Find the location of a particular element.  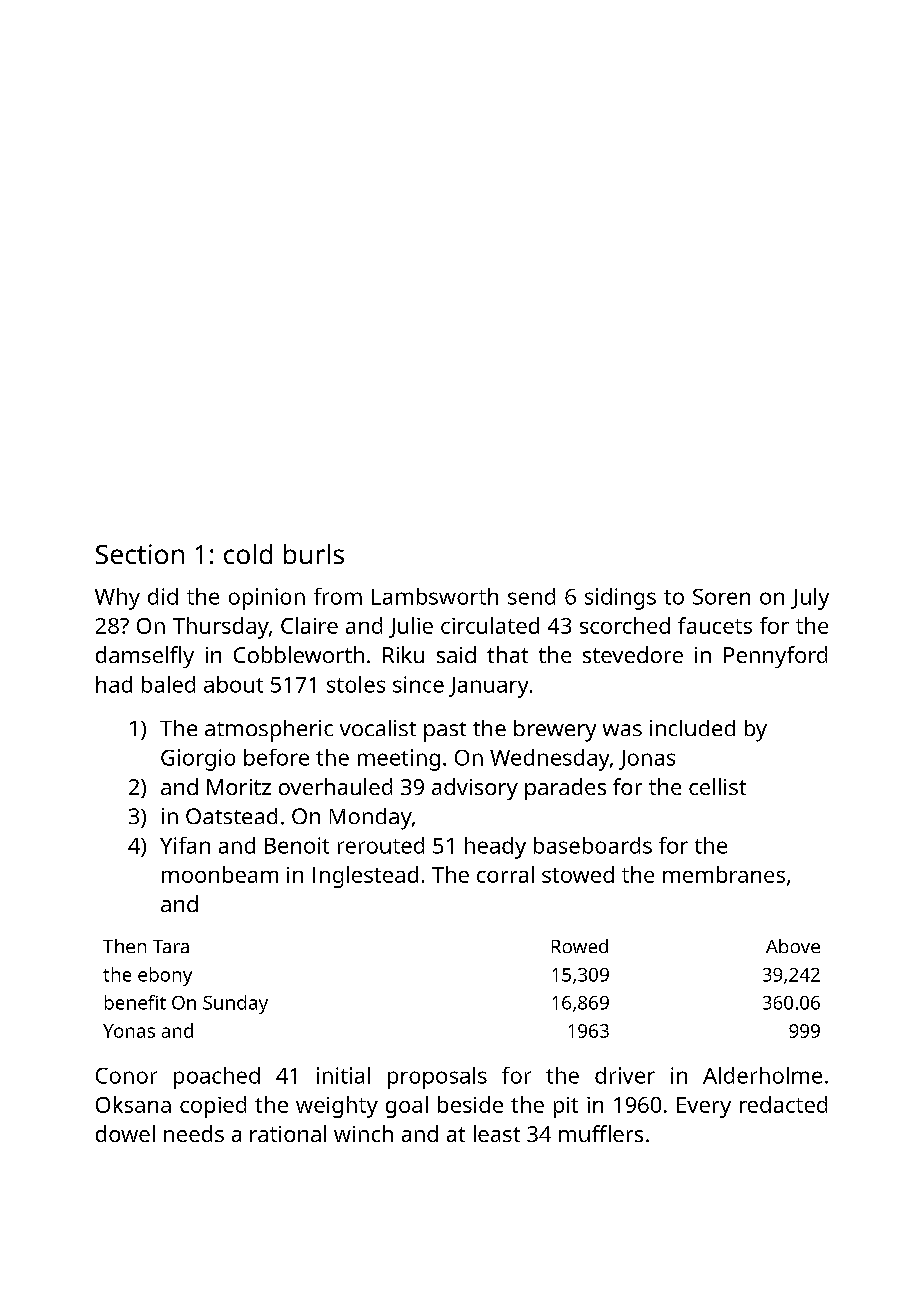

cold is located at coordinates (248, 554).
